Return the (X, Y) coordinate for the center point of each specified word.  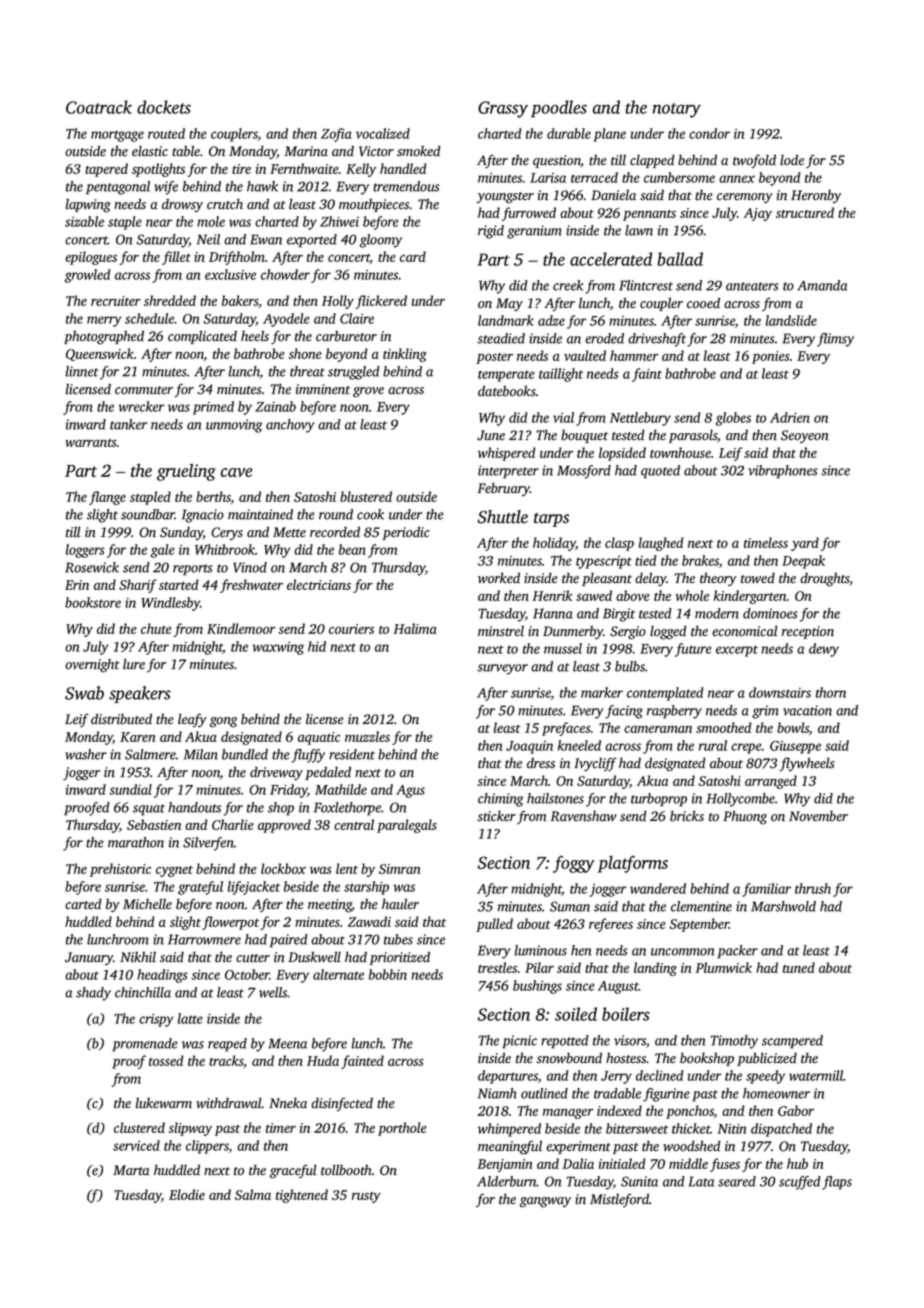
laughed (661, 544)
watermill (816, 1075)
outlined (544, 1093)
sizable (84, 221)
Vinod (250, 567)
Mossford (584, 472)
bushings (537, 987)
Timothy (734, 1042)
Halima (415, 628)
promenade (145, 1045)
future (693, 650)
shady (93, 994)
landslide (791, 320)
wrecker (141, 406)
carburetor (346, 336)
